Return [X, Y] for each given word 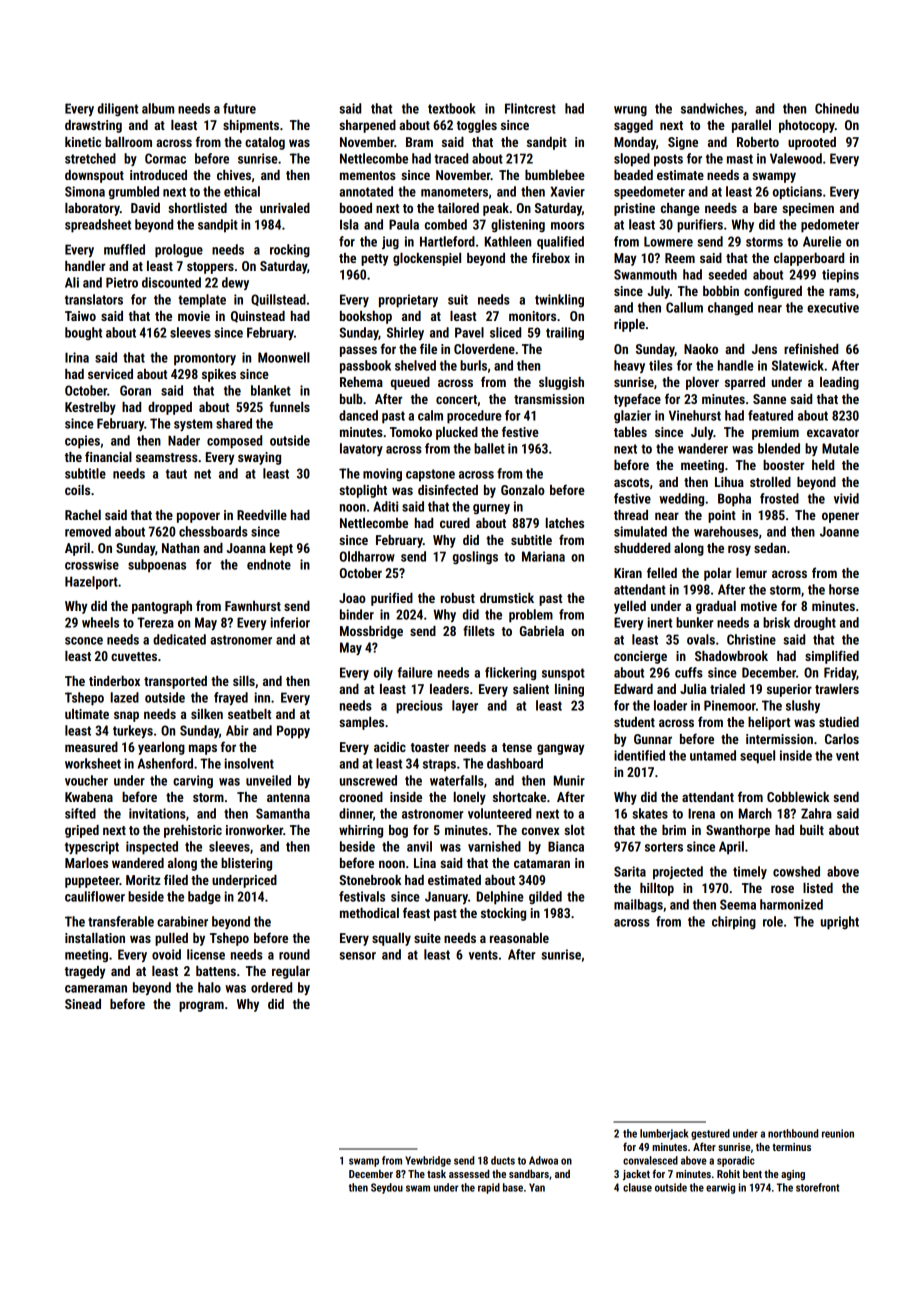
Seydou [387, 1188]
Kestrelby [90, 408]
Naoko [701, 349]
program [201, 1006]
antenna [288, 797]
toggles [477, 126]
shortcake [519, 797]
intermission [779, 739]
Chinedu [837, 108]
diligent [118, 110]
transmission [549, 399]
